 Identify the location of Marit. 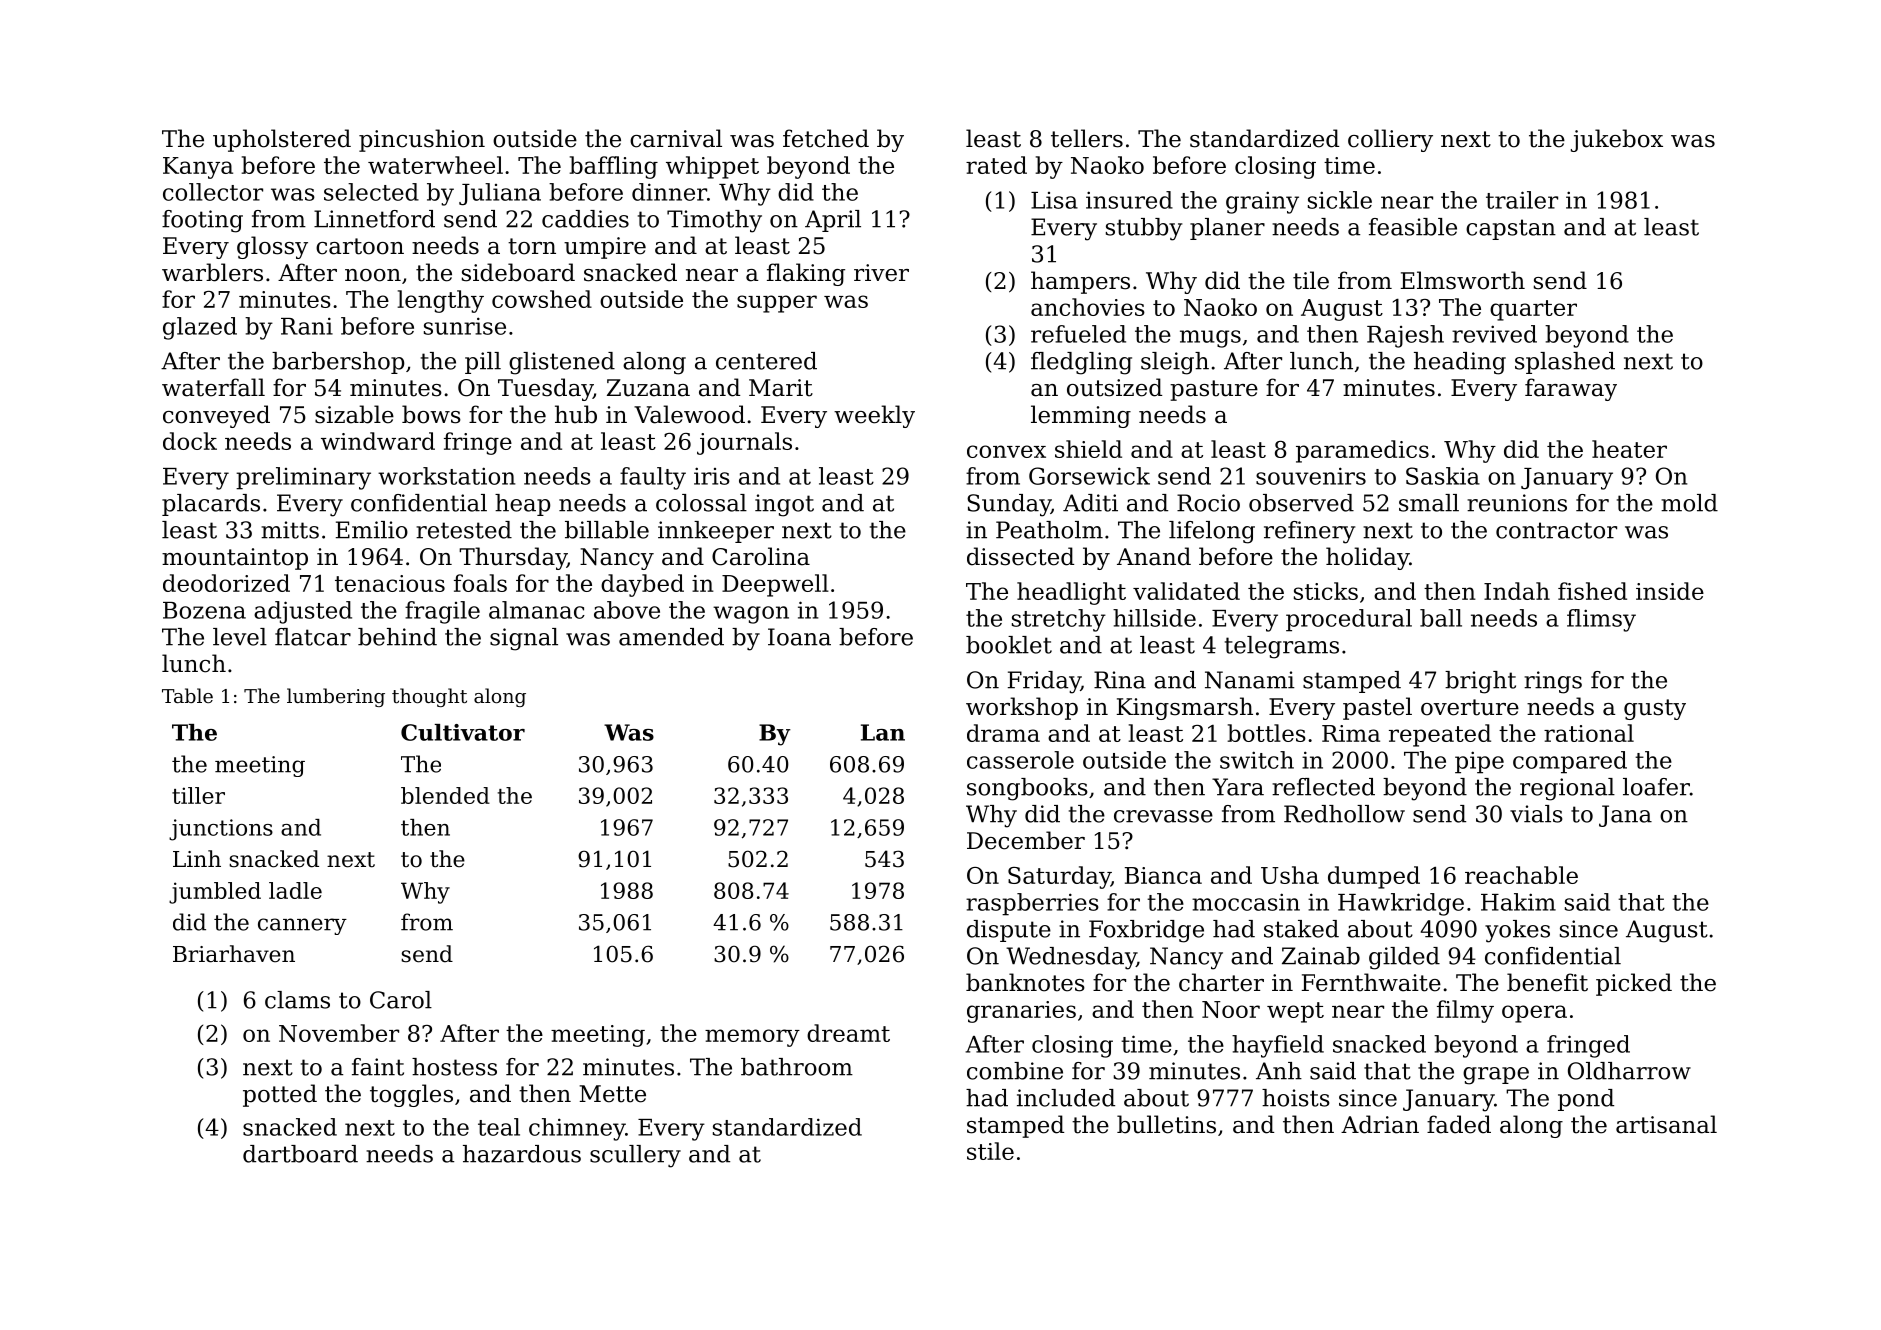
(781, 388).
